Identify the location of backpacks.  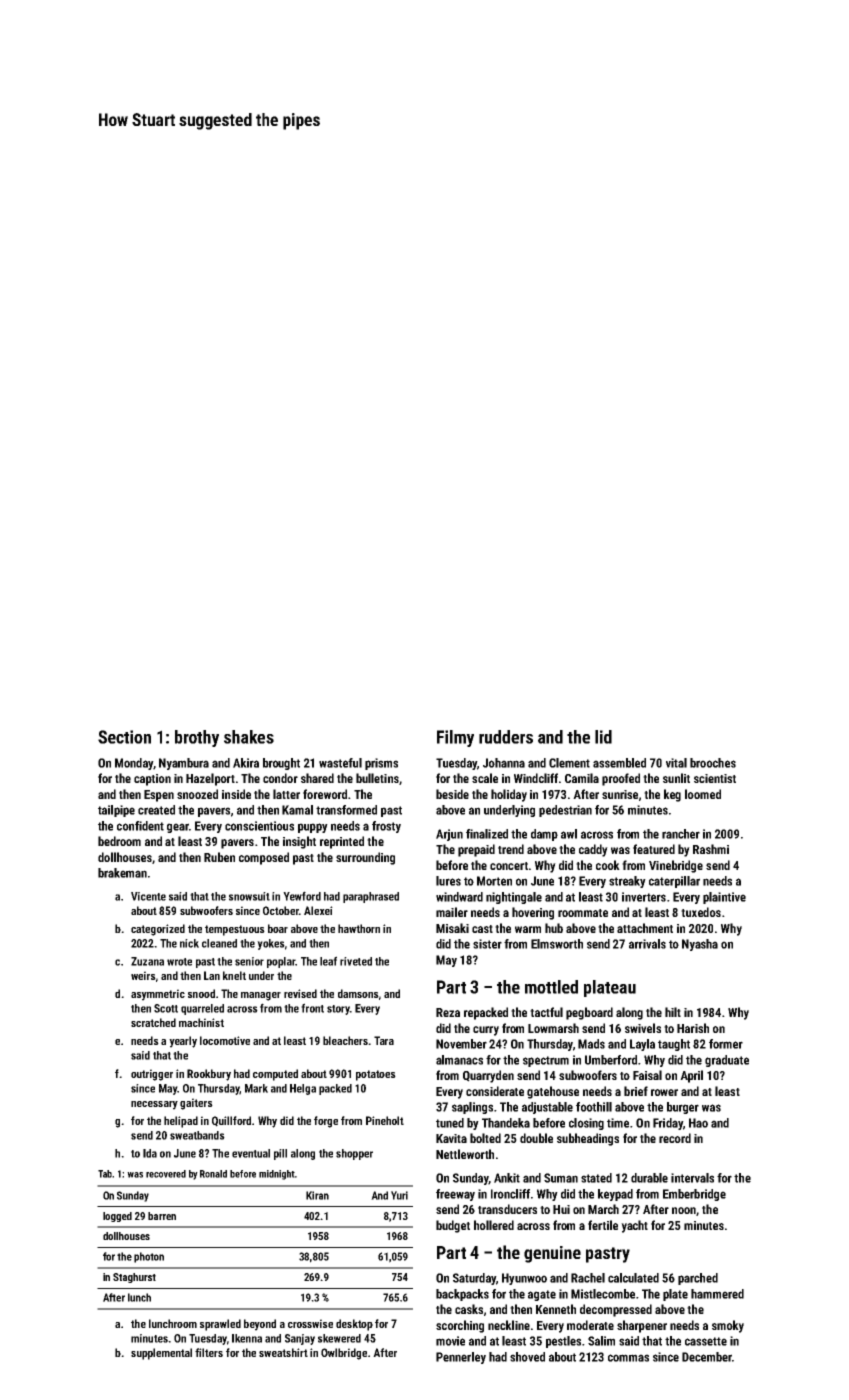
(462, 1295).
